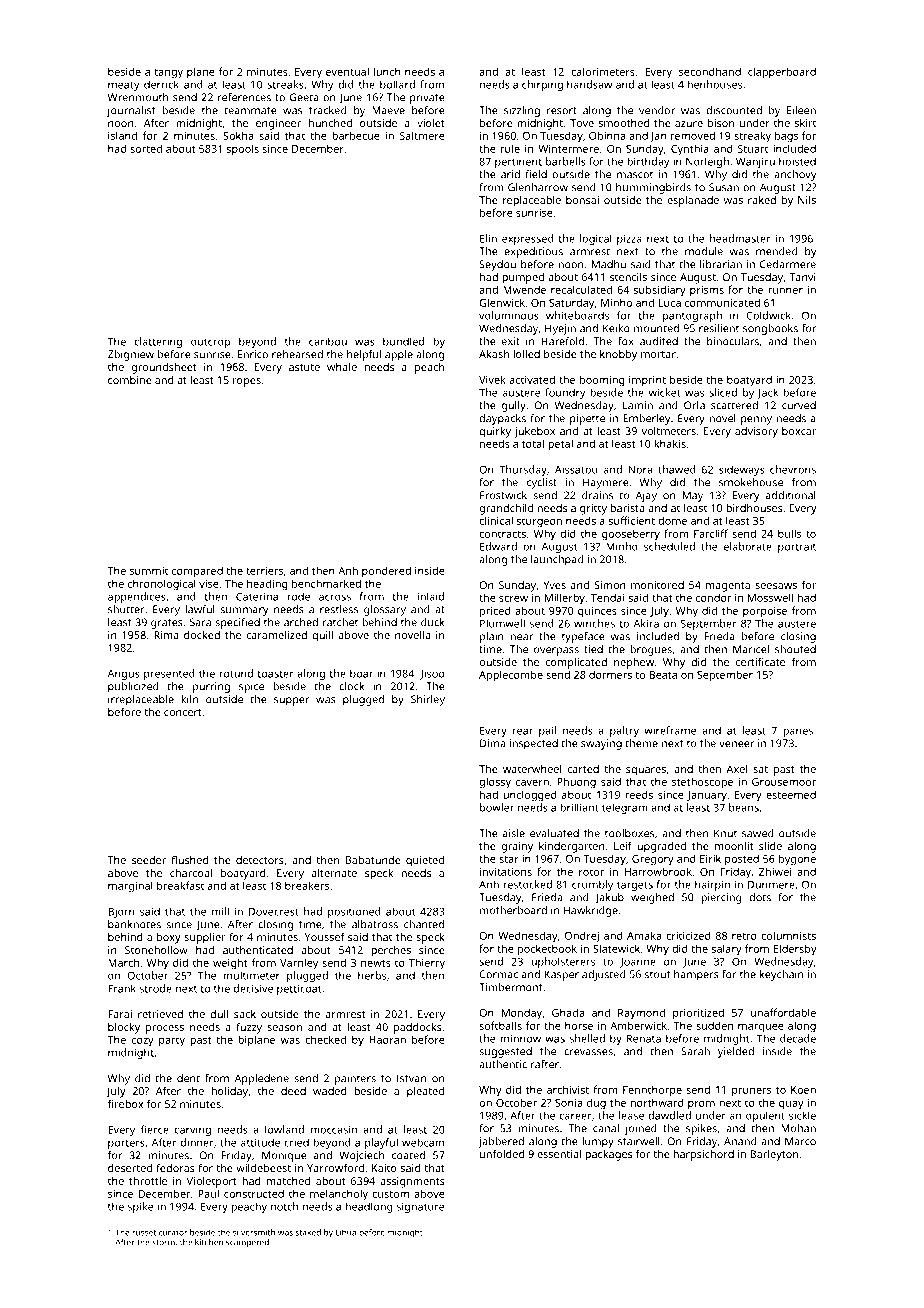 The height and width of the document is (1308, 924). I want to click on Seydou, so click(497, 265).
